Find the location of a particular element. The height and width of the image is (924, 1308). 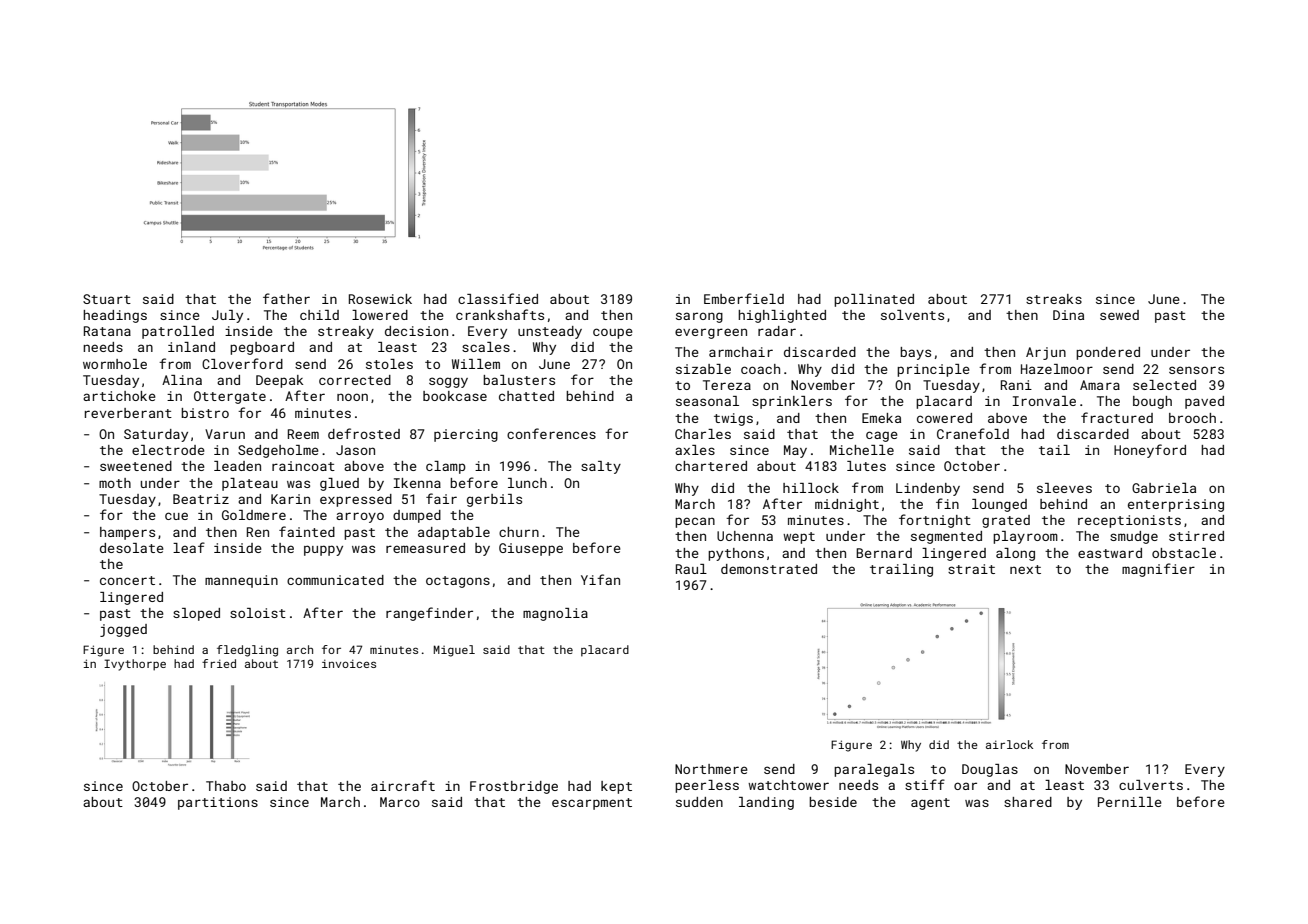

headings is located at coordinates (115, 316).
